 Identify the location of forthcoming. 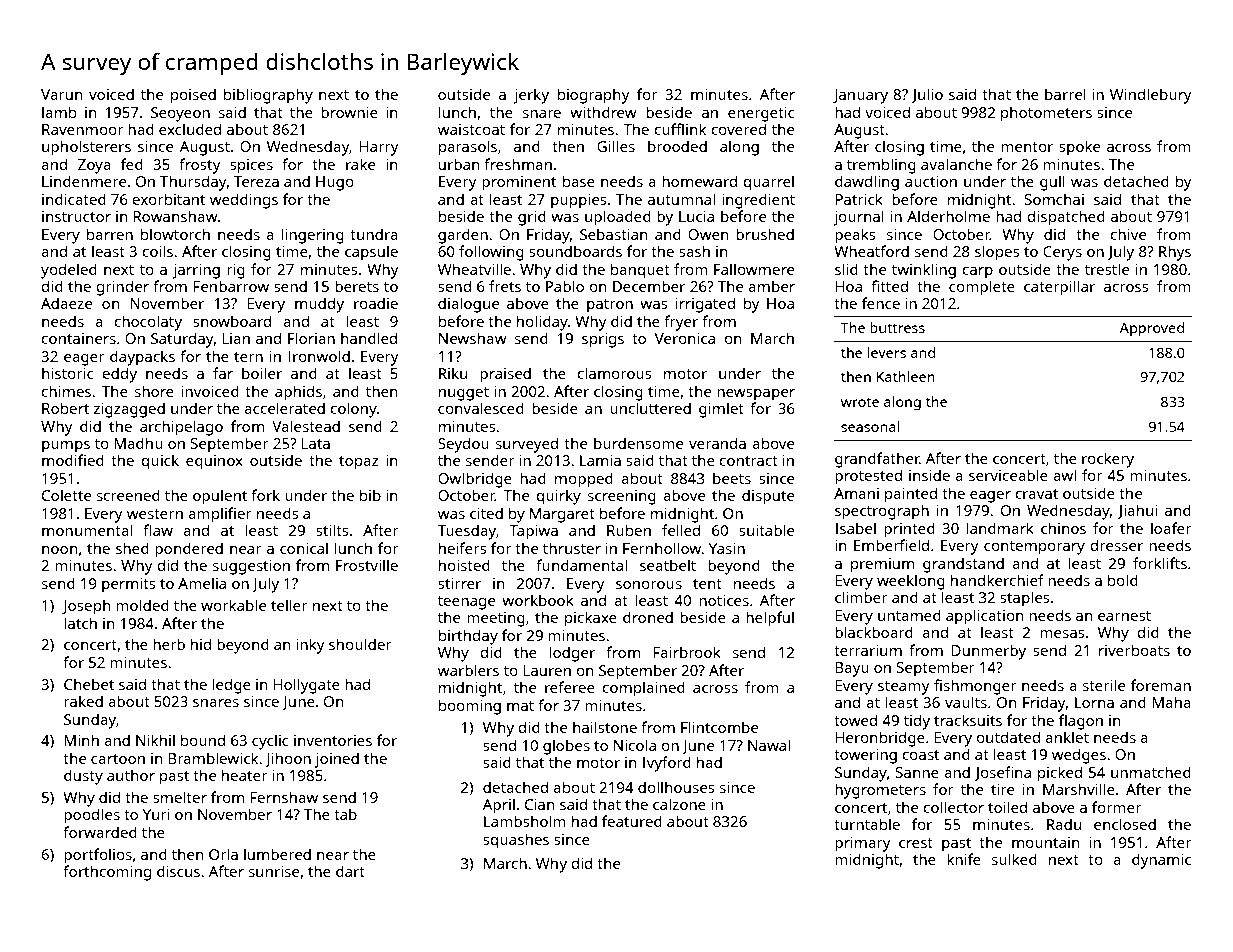
(107, 873).
